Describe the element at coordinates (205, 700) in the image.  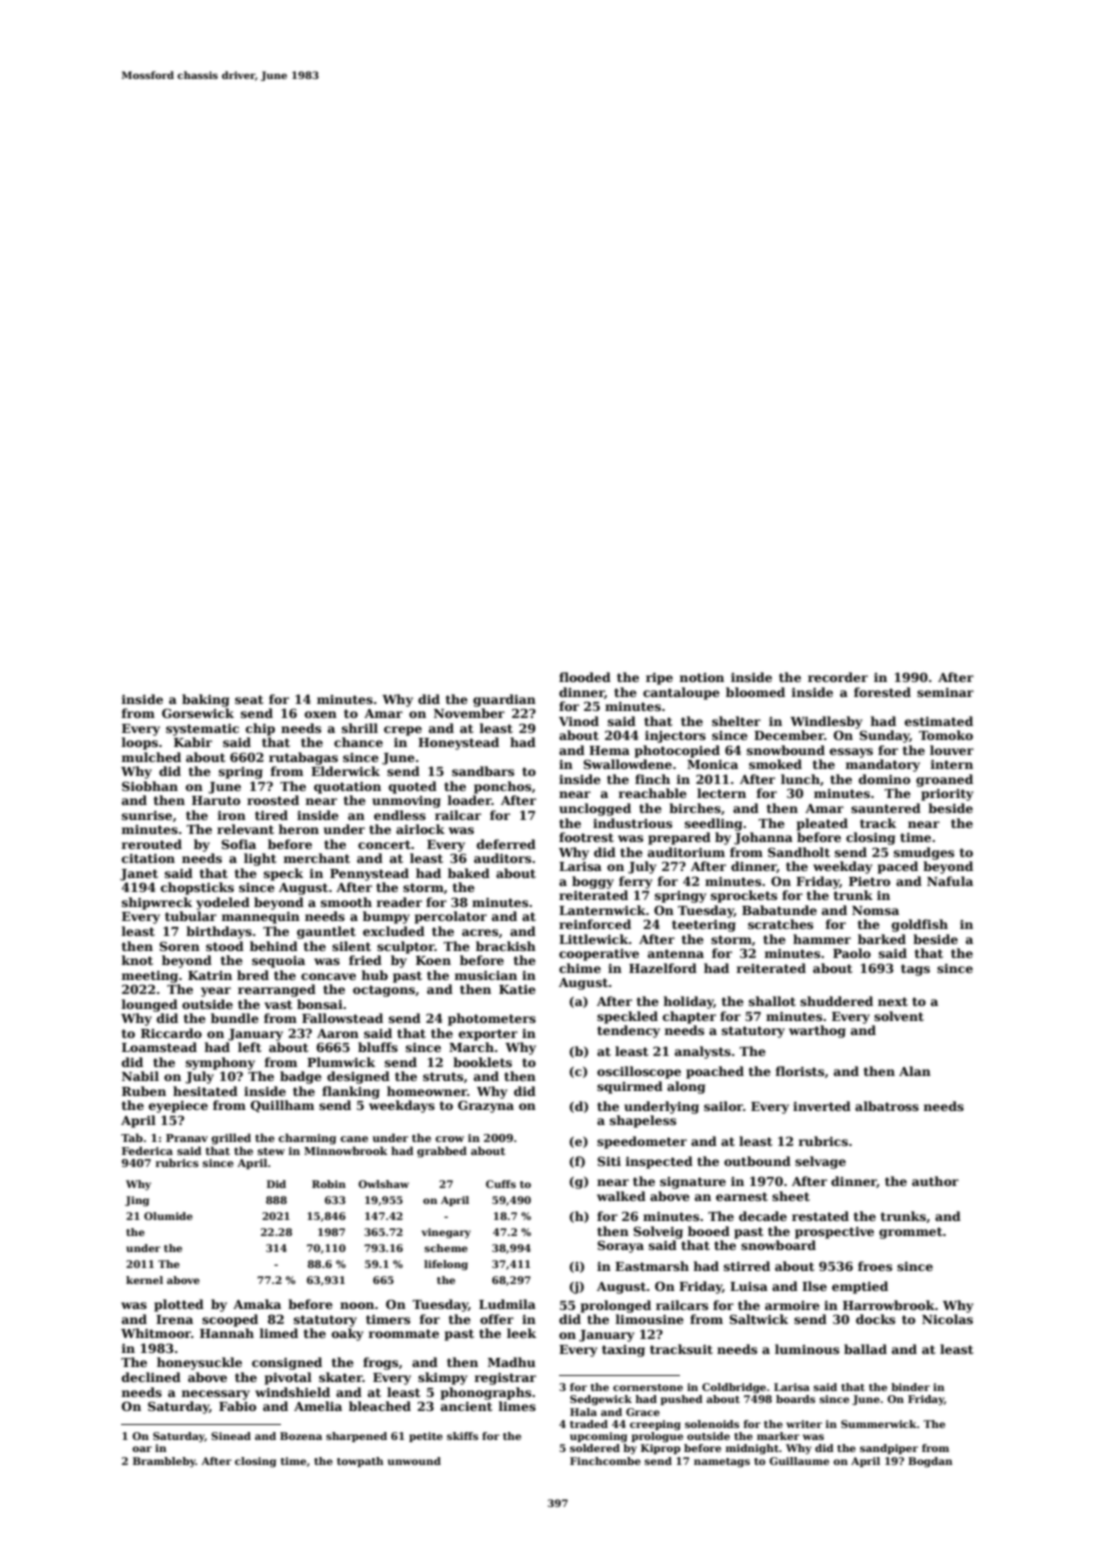
I see `baking` at that location.
